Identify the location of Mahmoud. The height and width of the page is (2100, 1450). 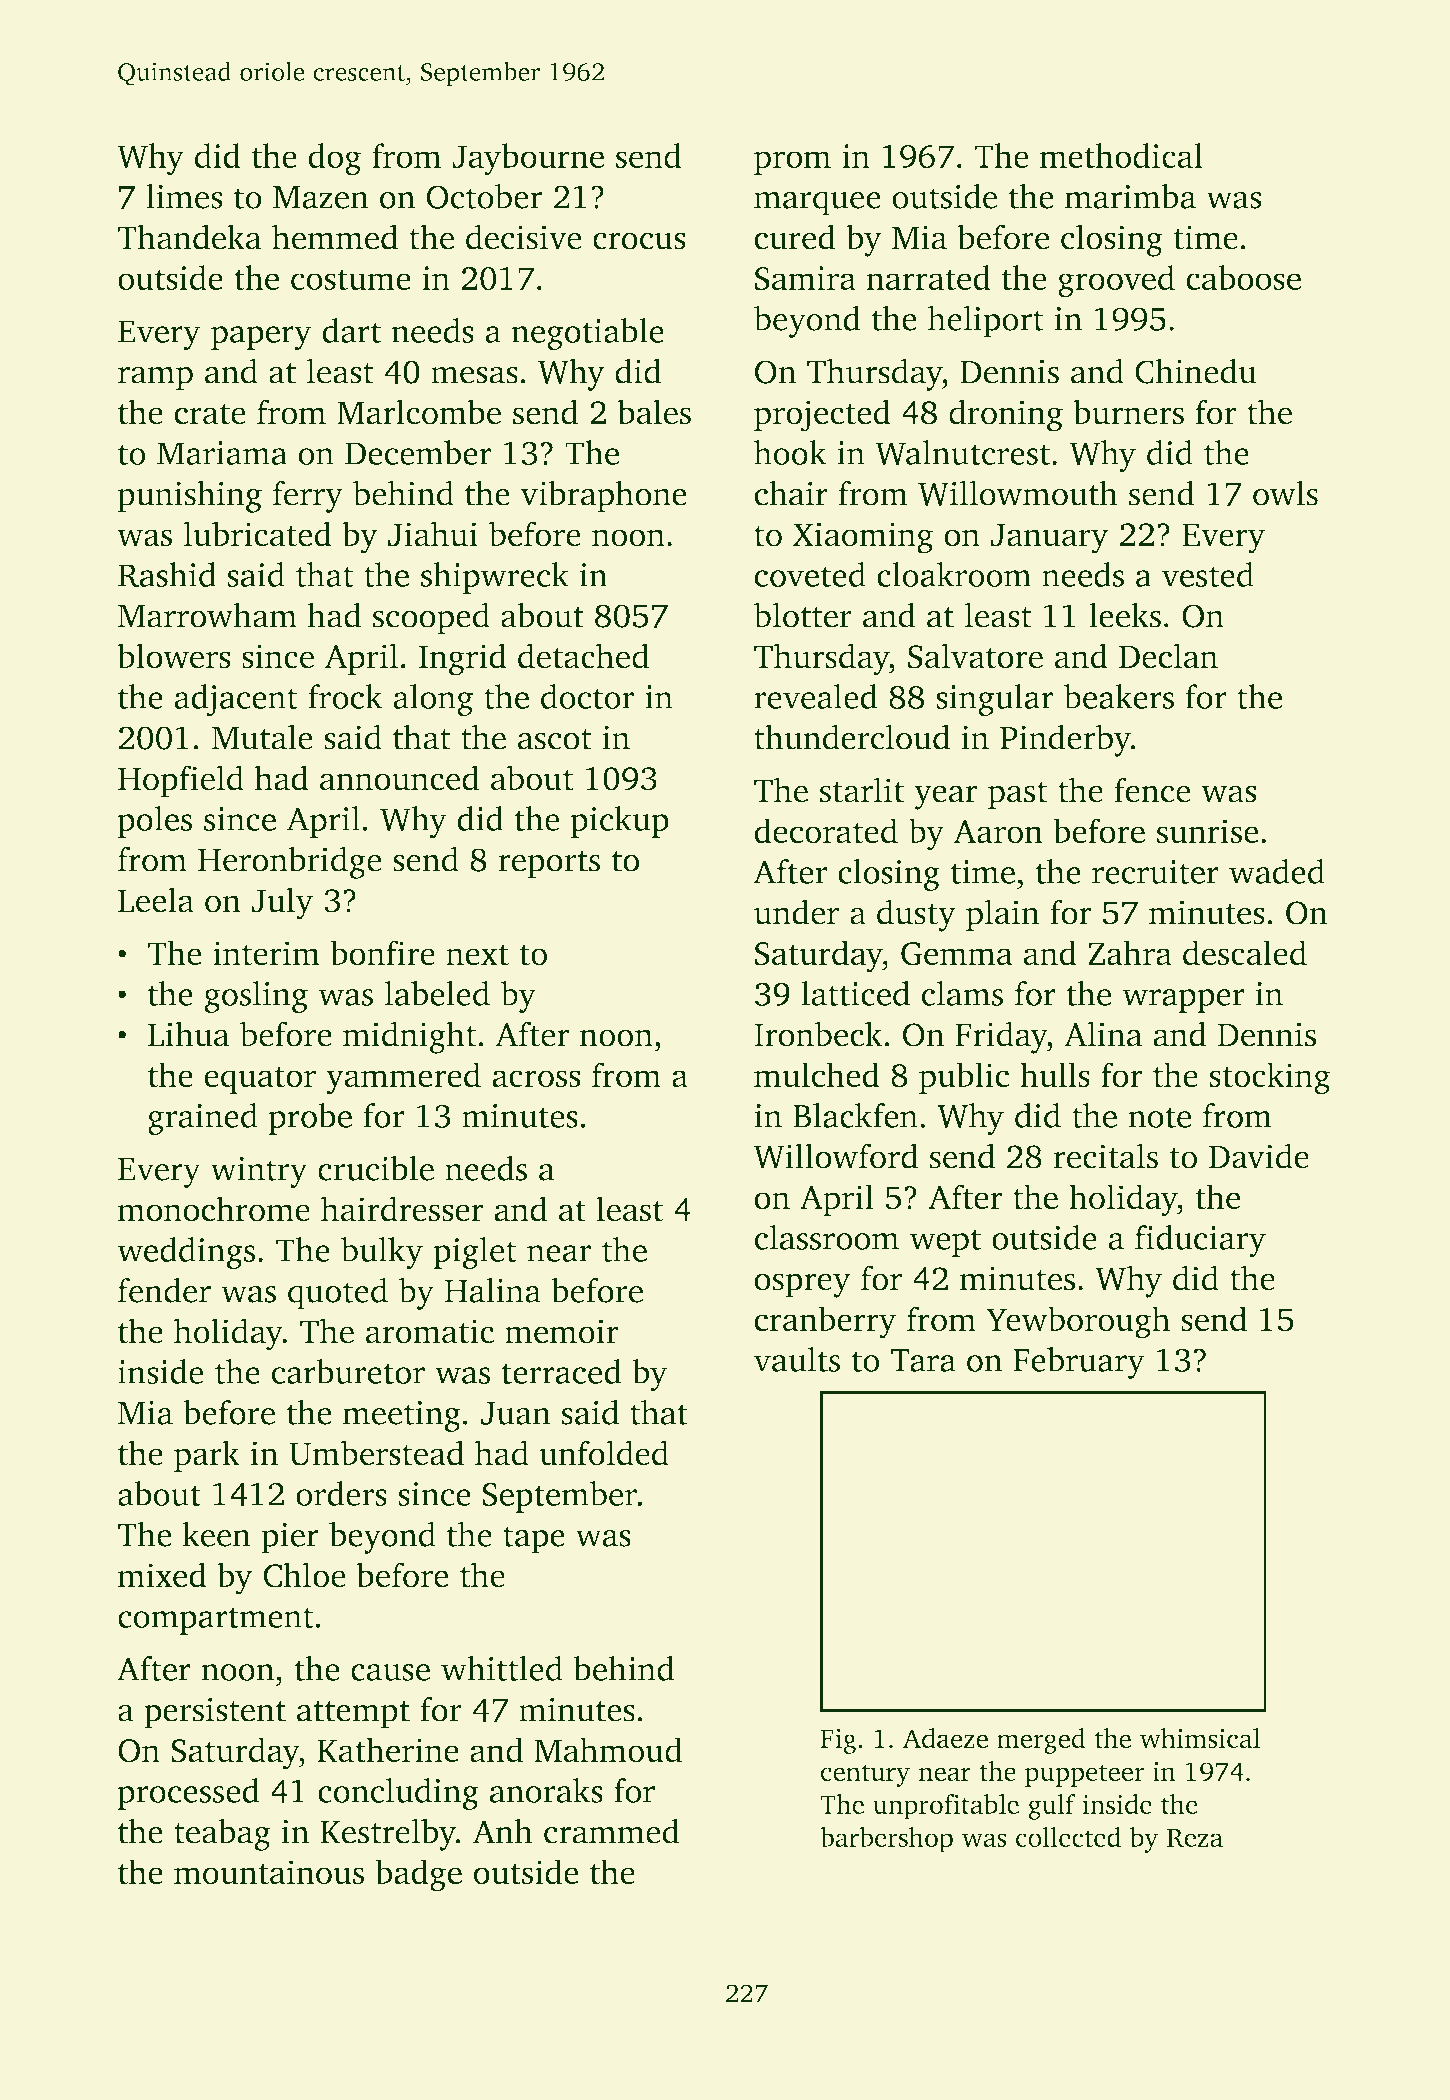
(608, 1750).
